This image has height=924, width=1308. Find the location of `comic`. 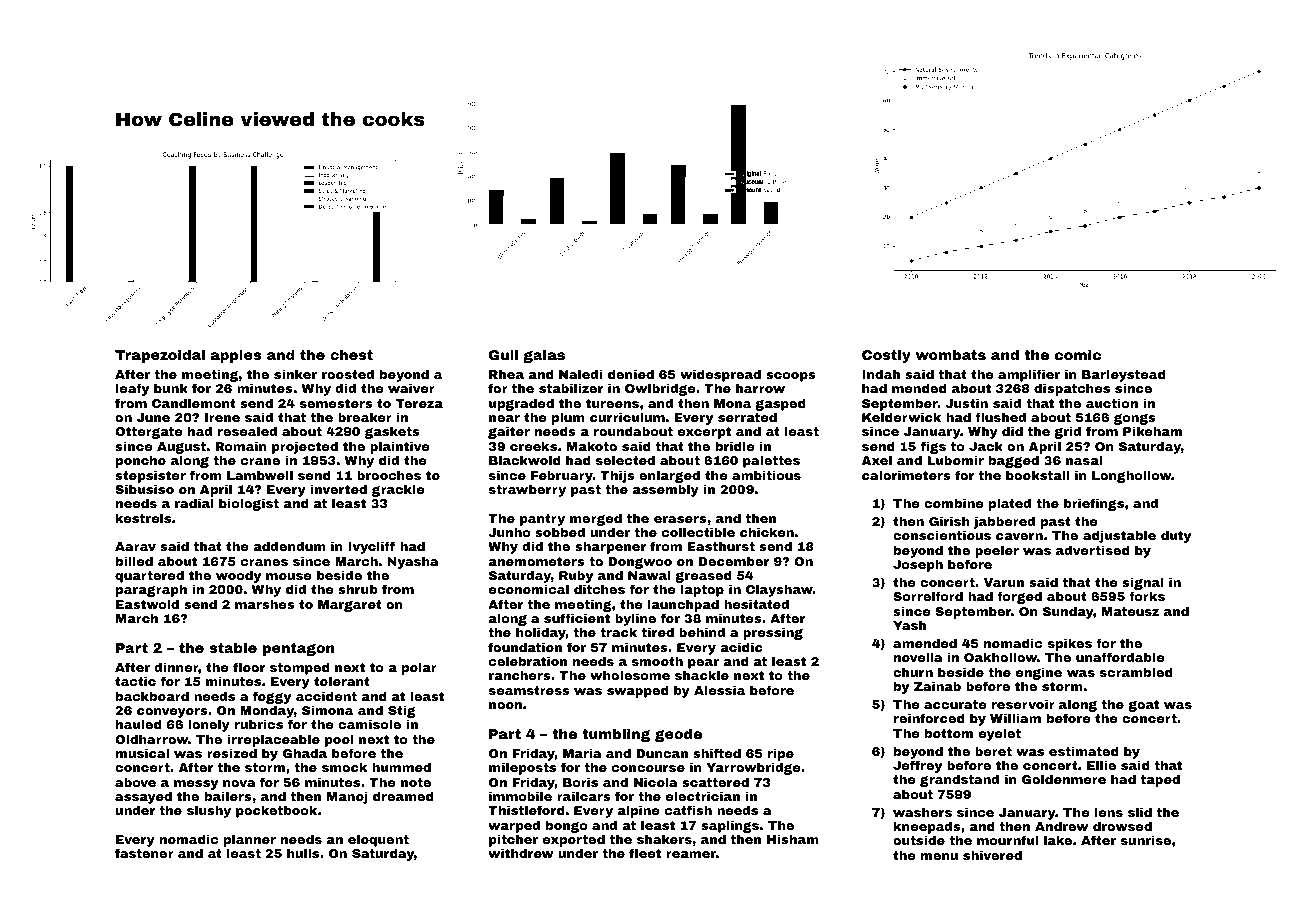

comic is located at coordinates (1078, 354).
